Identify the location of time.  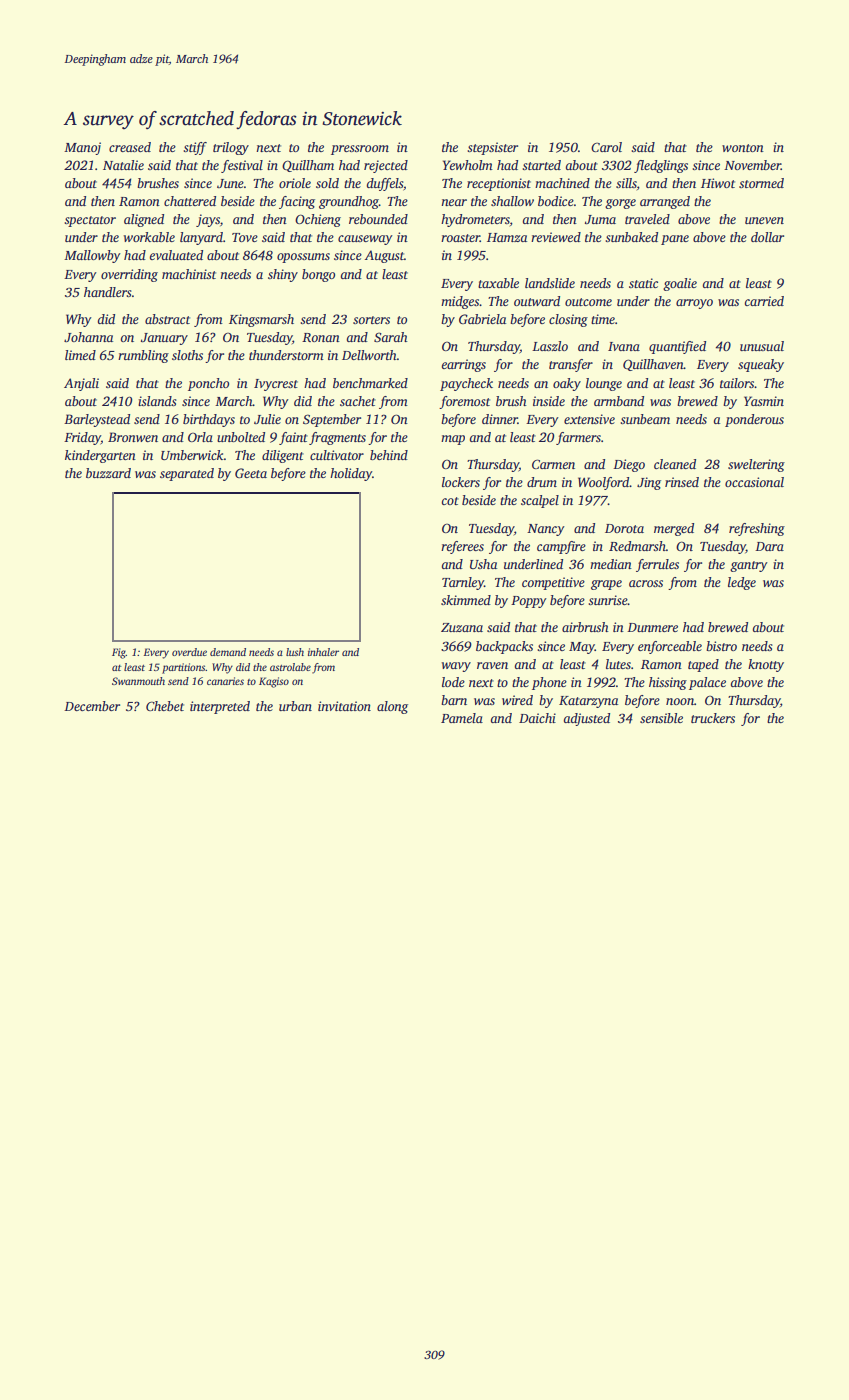
(603, 319).
